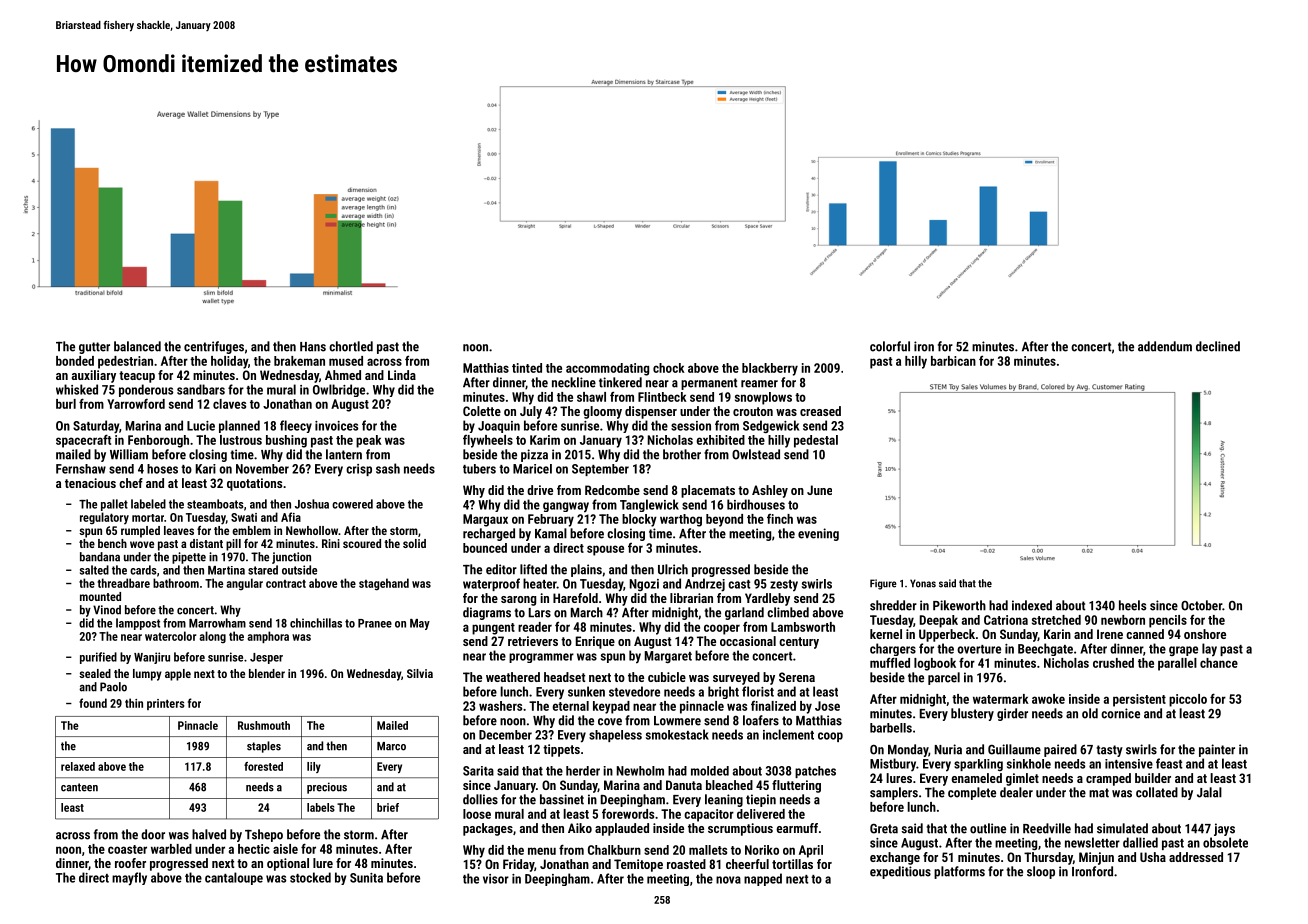  I want to click on evening, so click(818, 534).
